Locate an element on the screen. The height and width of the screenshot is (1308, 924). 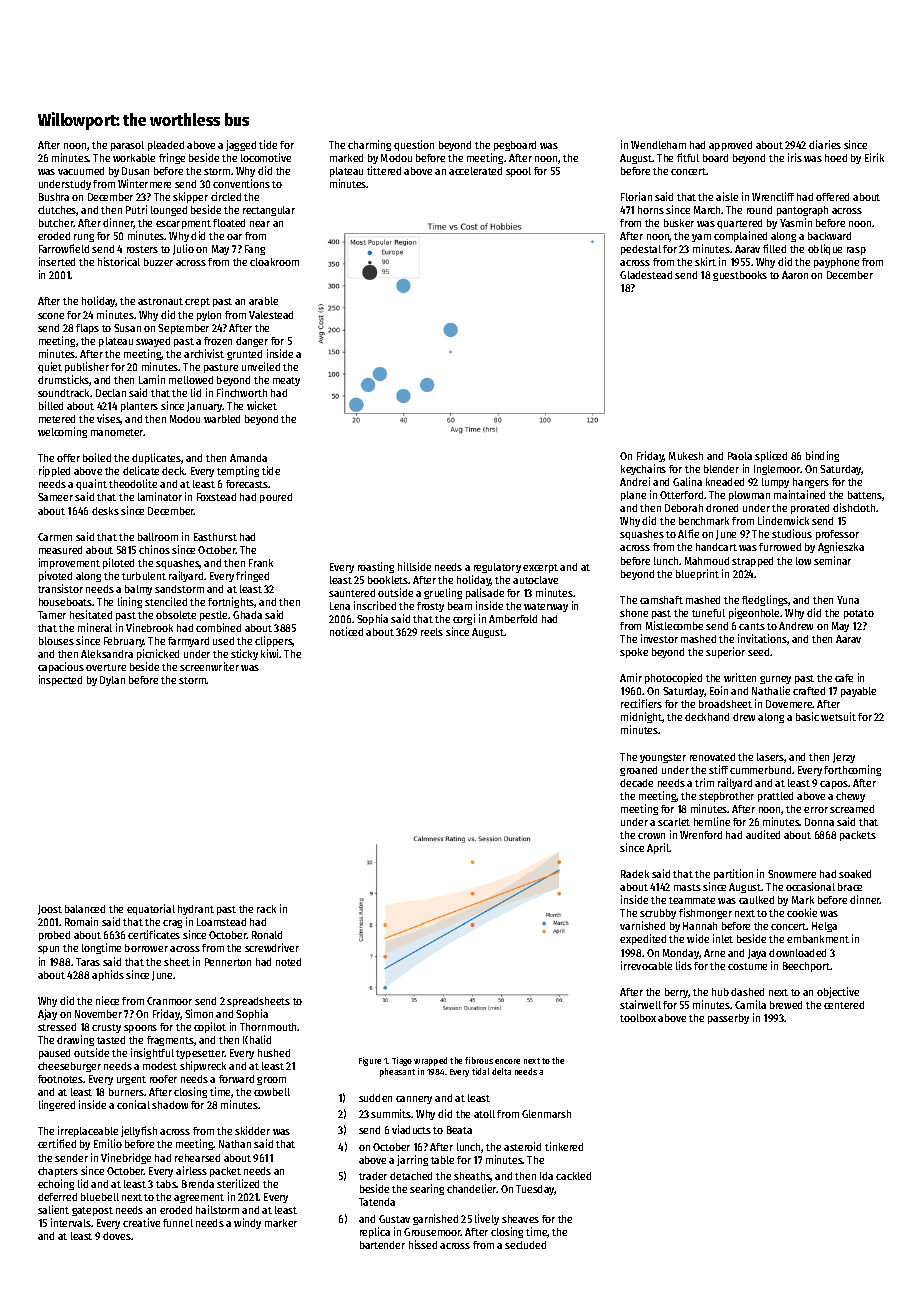
centered is located at coordinates (844, 1005).
